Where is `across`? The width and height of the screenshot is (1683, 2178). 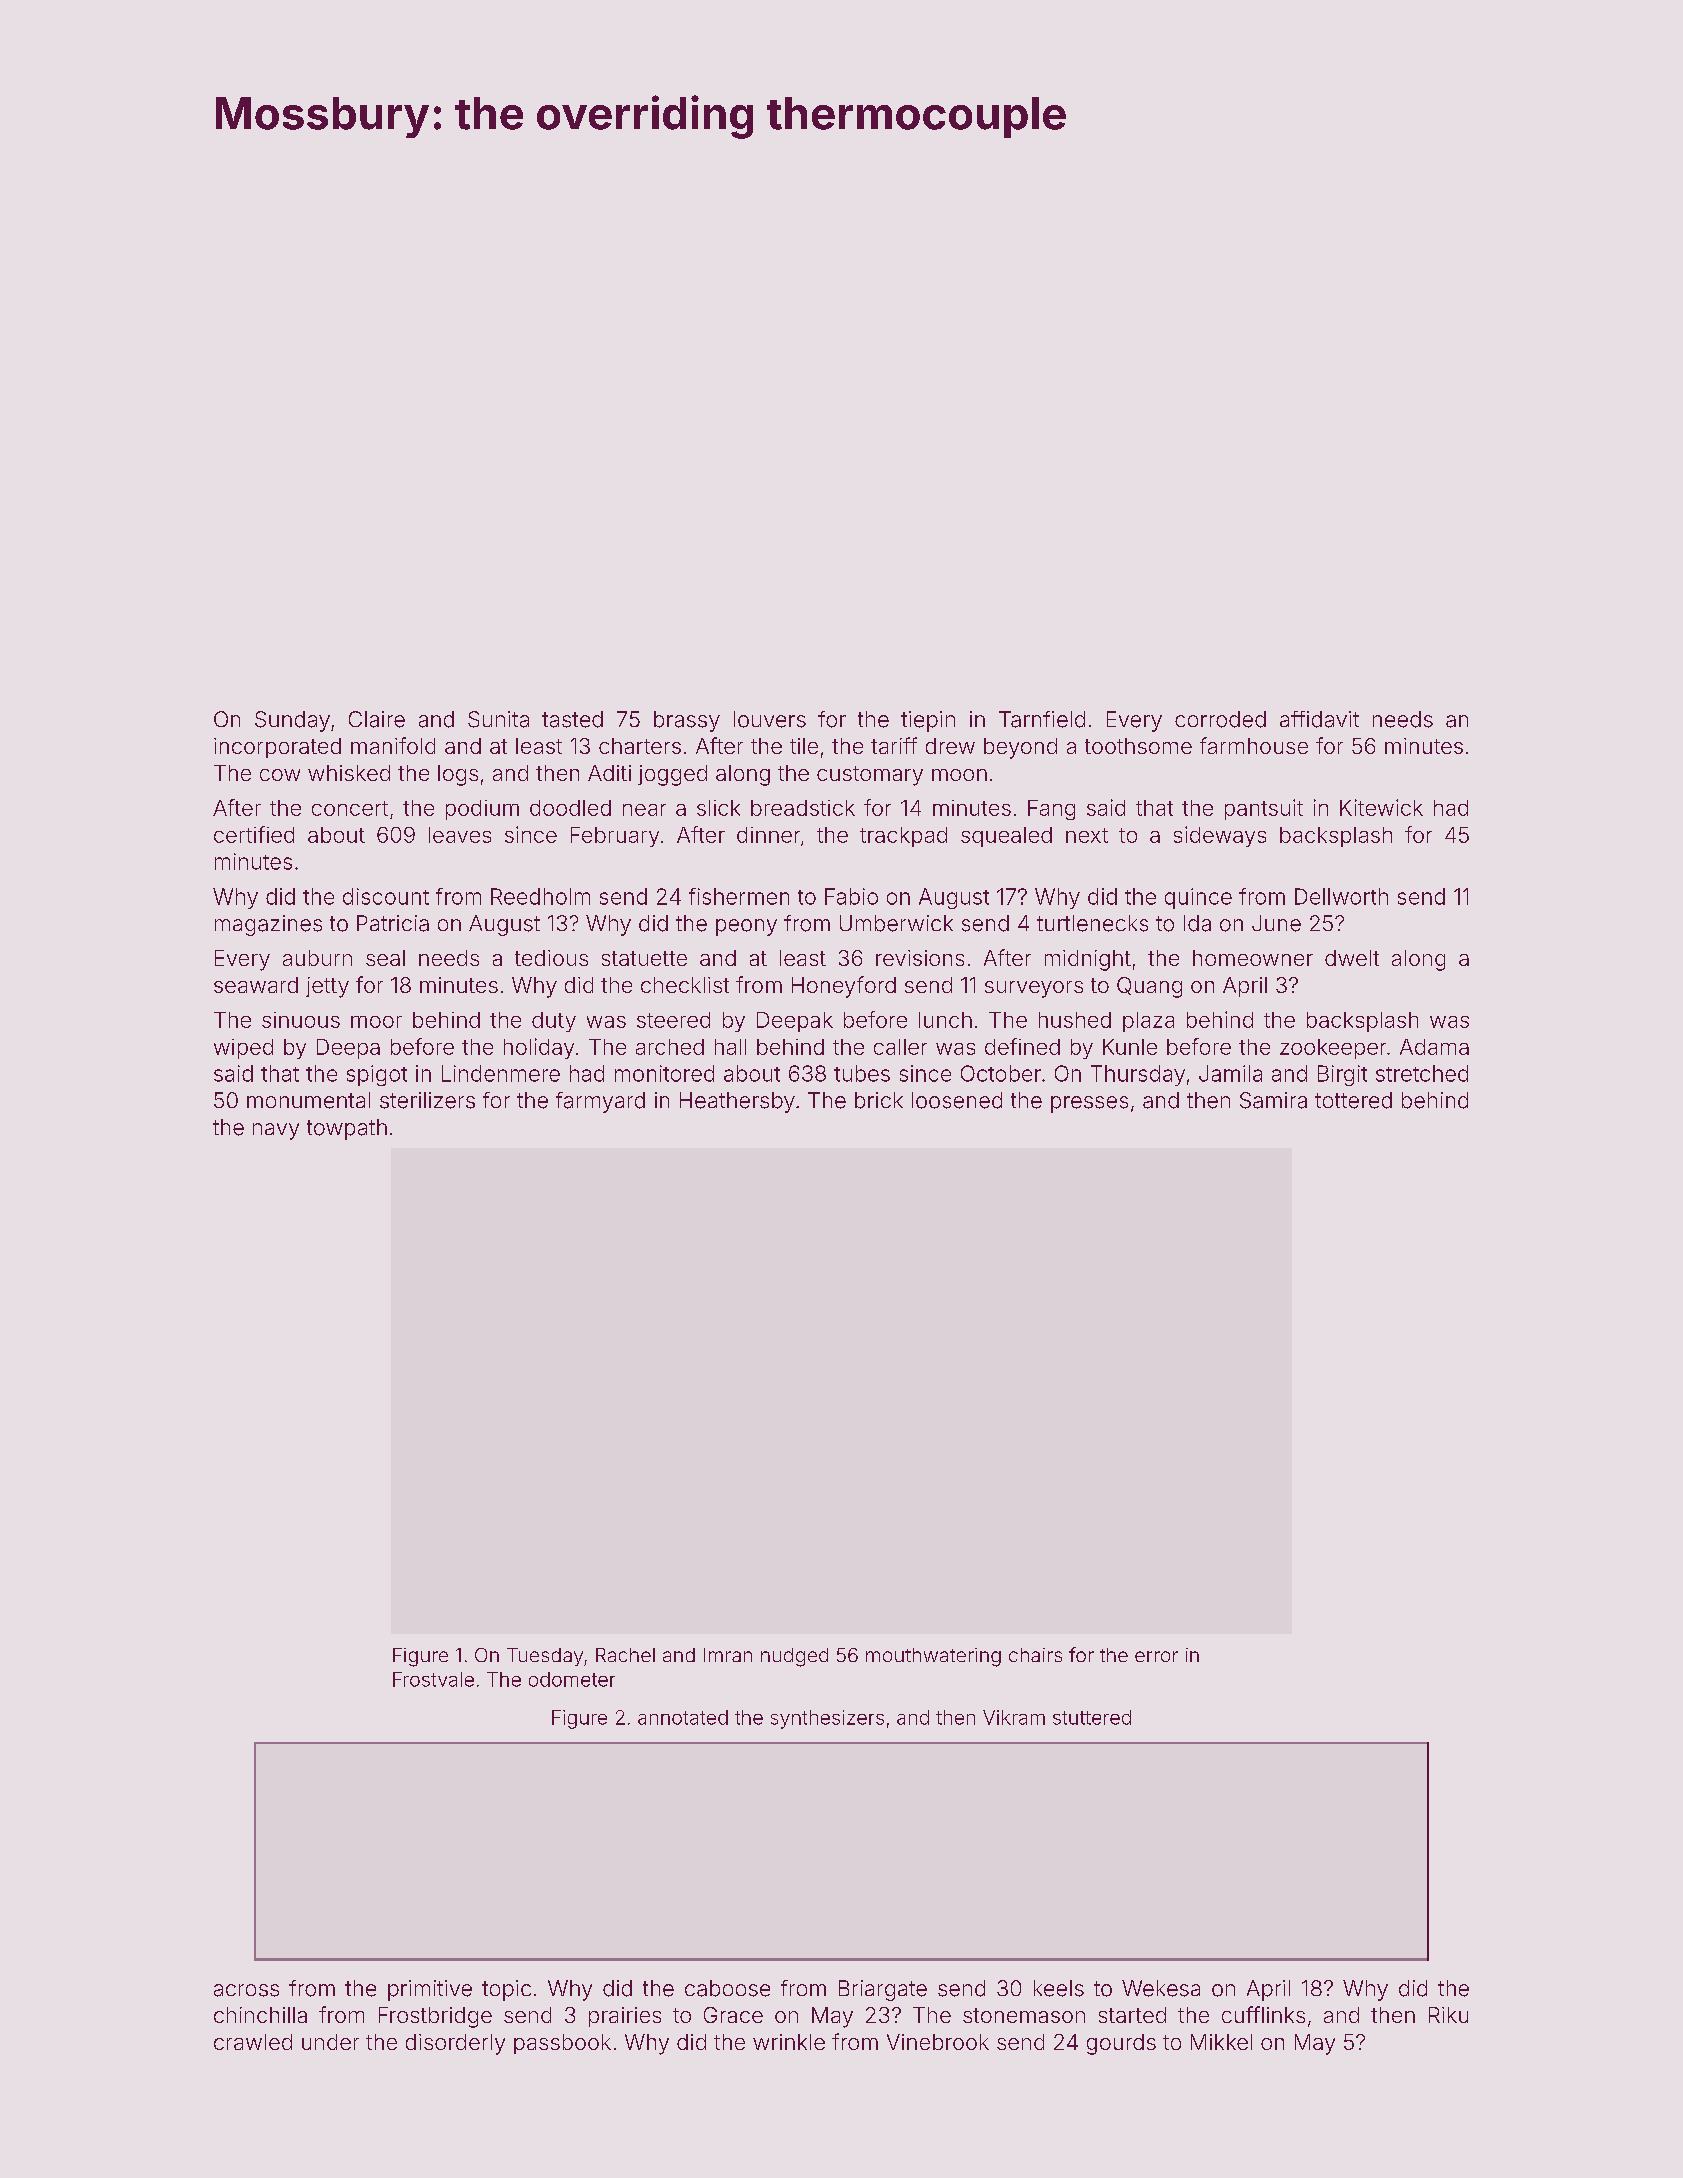 across is located at coordinates (246, 1990).
